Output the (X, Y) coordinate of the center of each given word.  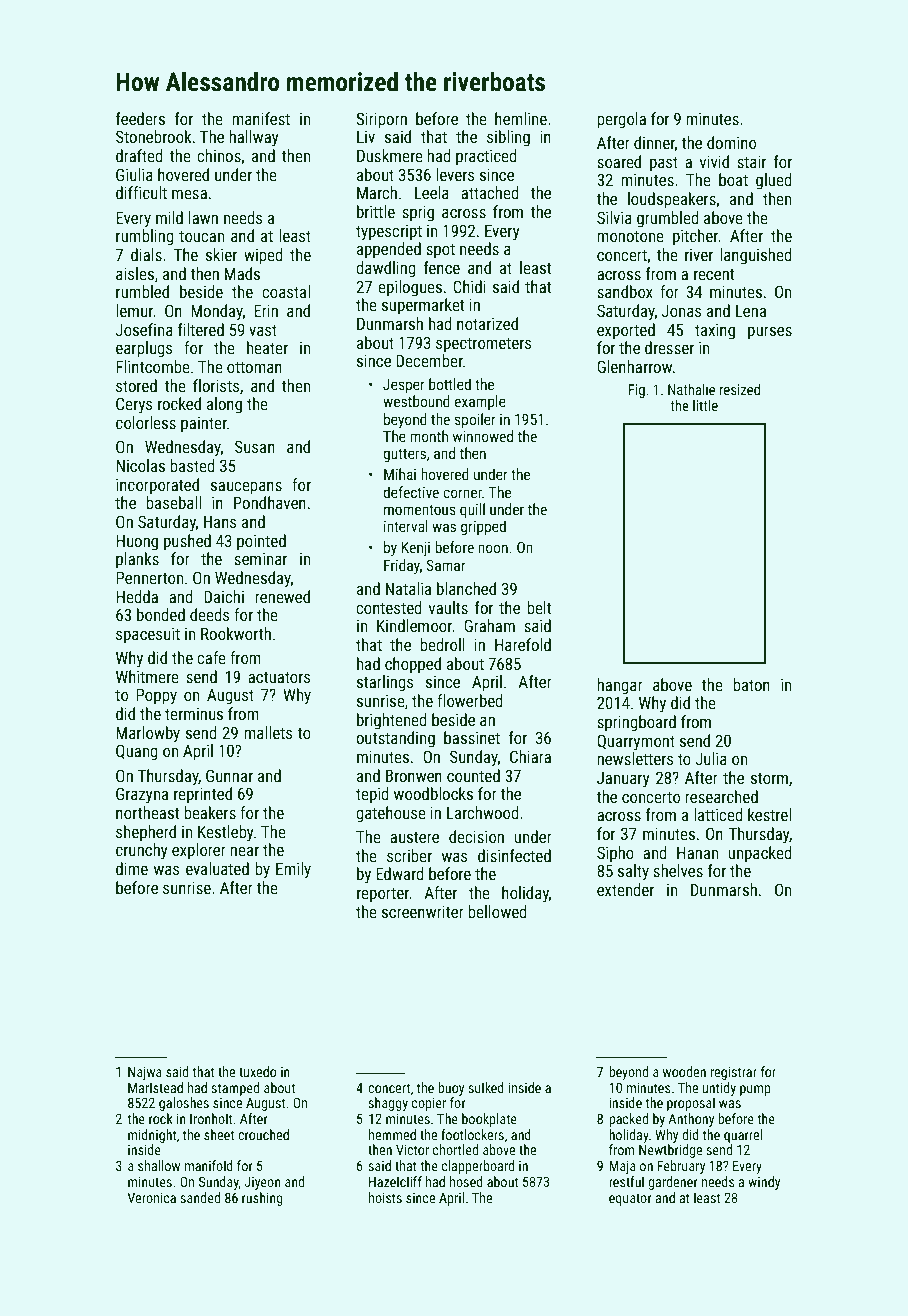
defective (411, 492)
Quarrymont (636, 742)
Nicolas (140, 465)
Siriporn (381, 120)
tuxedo (257, 1071)
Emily (293, 870)
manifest (261, 118)
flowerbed (470, 700)
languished (756, 256)
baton (751, 684)
